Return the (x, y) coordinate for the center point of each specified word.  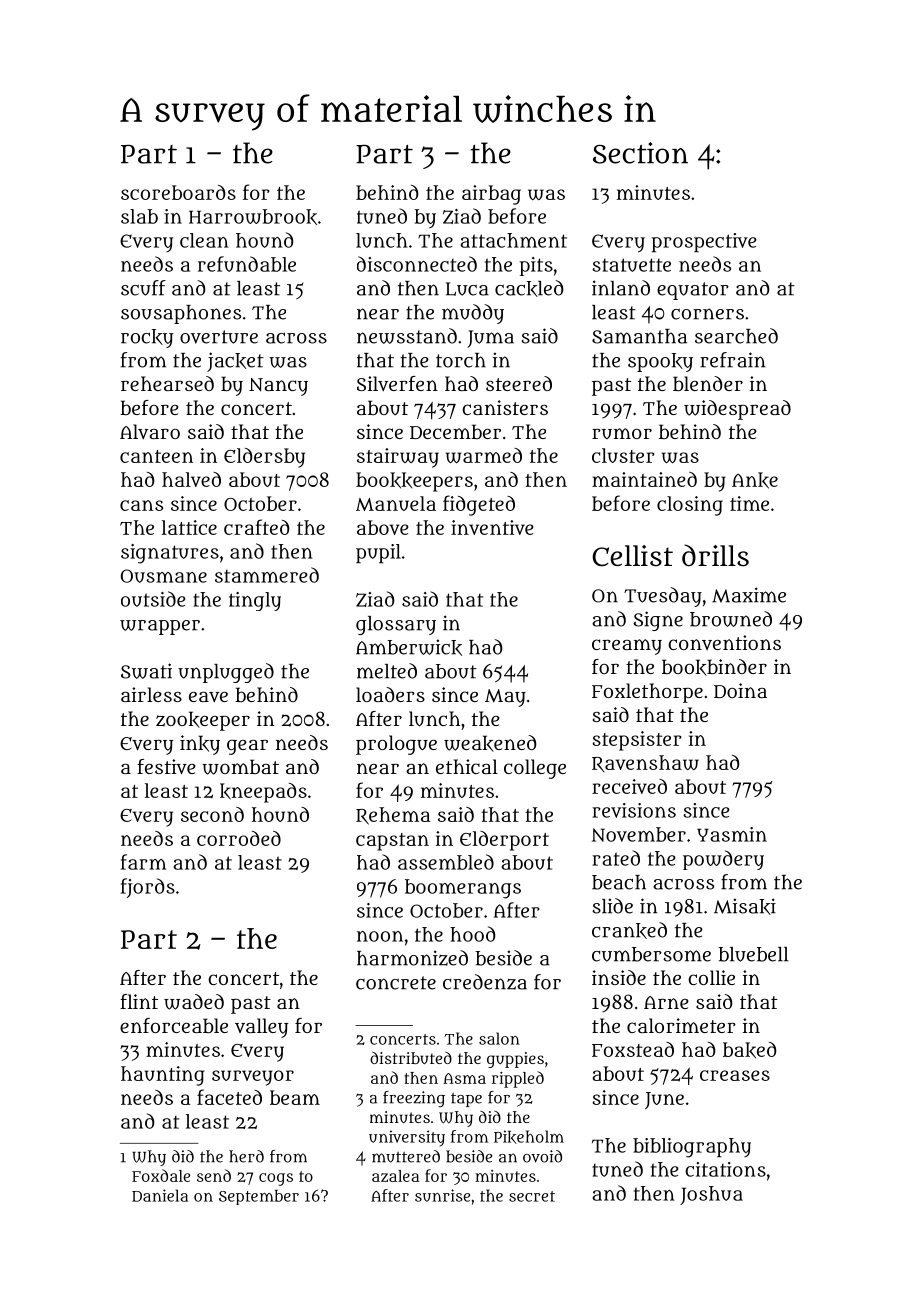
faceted (229, 1097)
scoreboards (178, 192)
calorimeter (681, 1025)
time (749, 503)
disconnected (417, 264)
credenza (485, 982)
